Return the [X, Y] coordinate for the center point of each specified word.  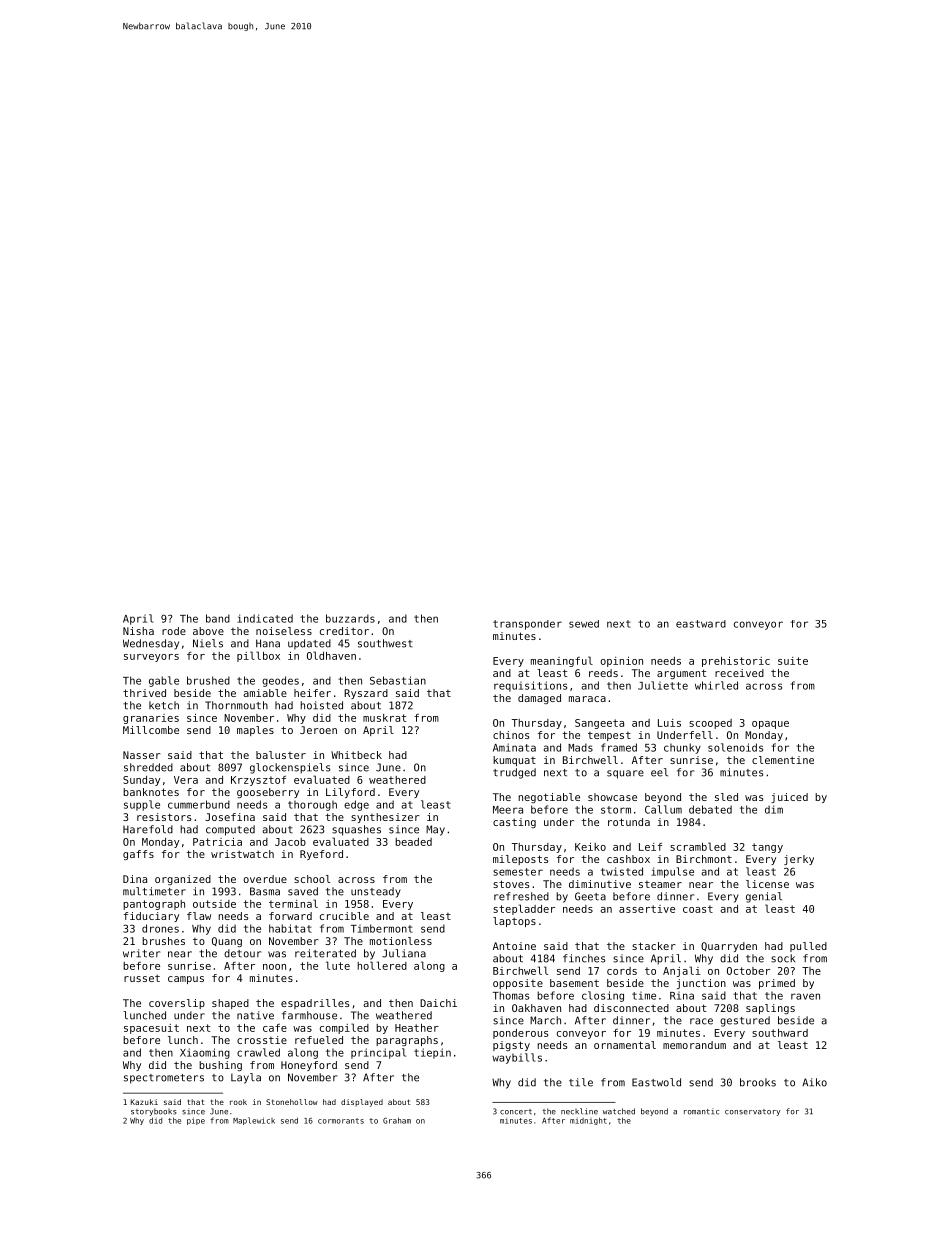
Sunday [141, 781]
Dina [135, 879]
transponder [527, 625]
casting [514, 823]
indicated [265, 618]
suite [793, 661]
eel [659, 772]
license [767, 884]
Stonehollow [292, 1102]
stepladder [524, 909]
